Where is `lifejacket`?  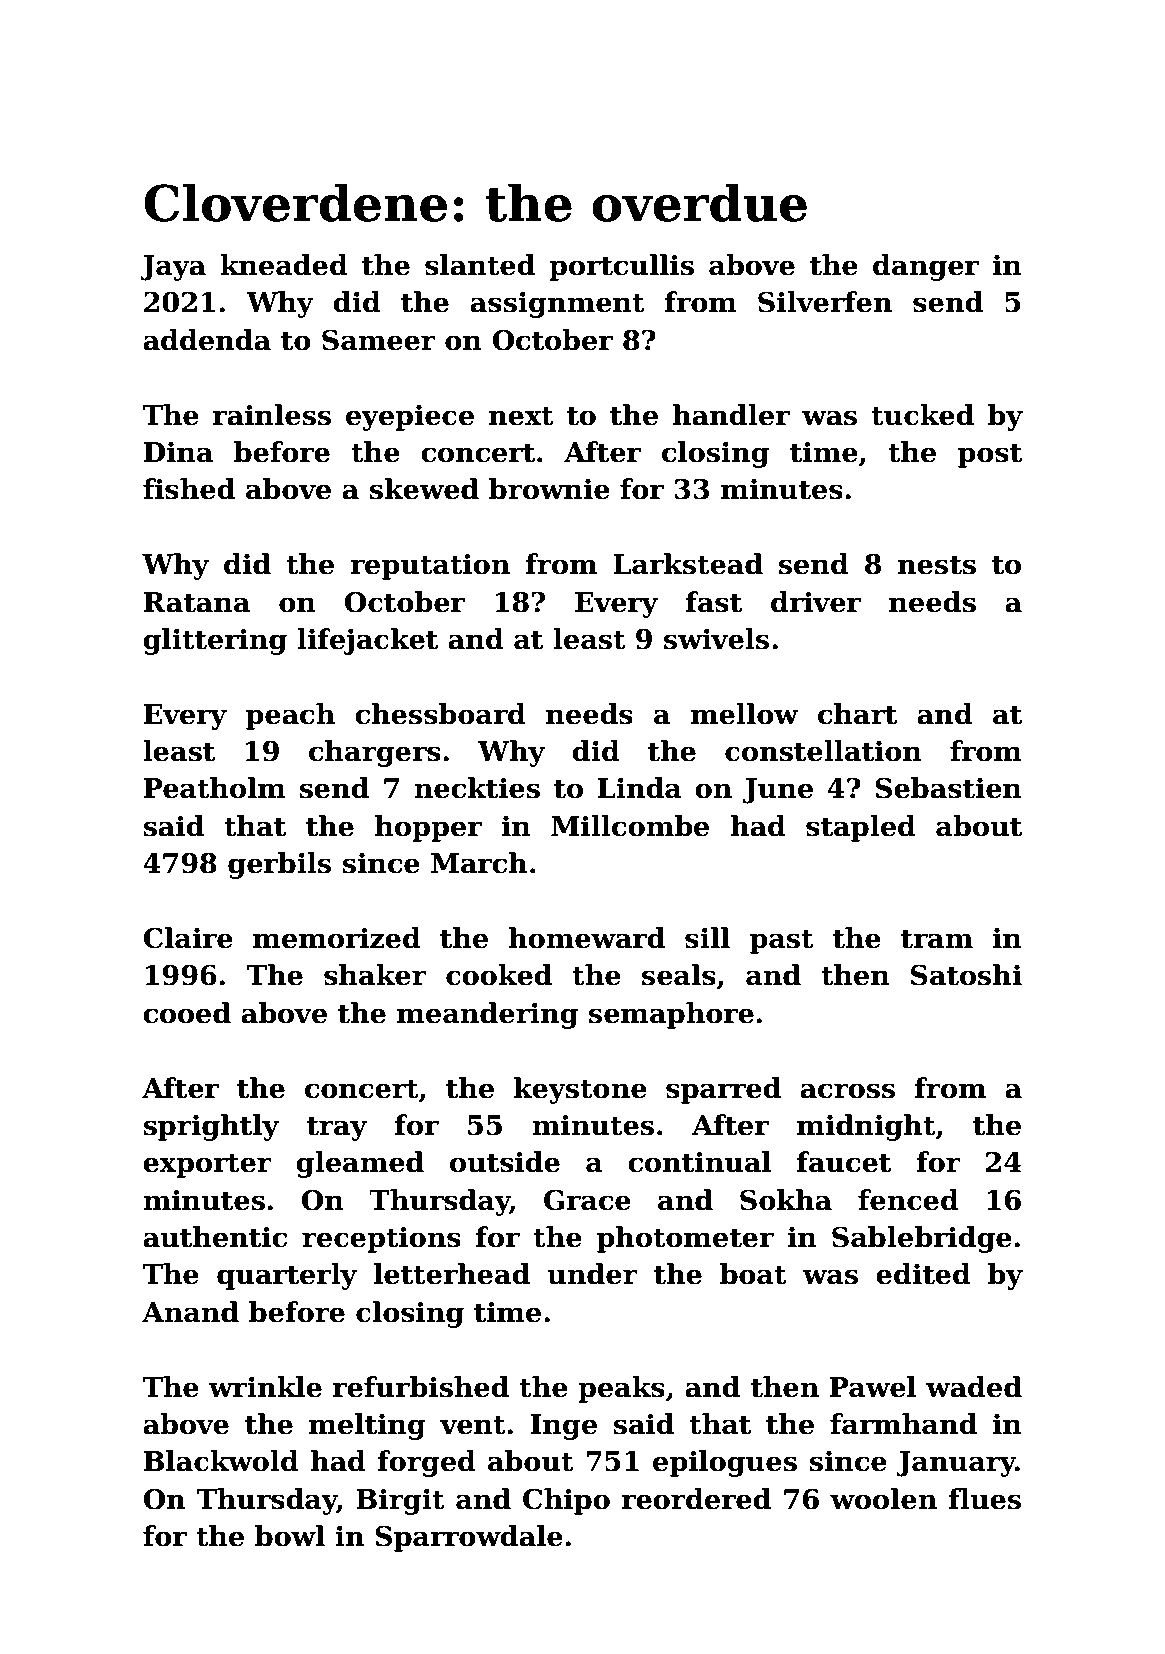 lifejacket is located at coordinates (367, 641).
